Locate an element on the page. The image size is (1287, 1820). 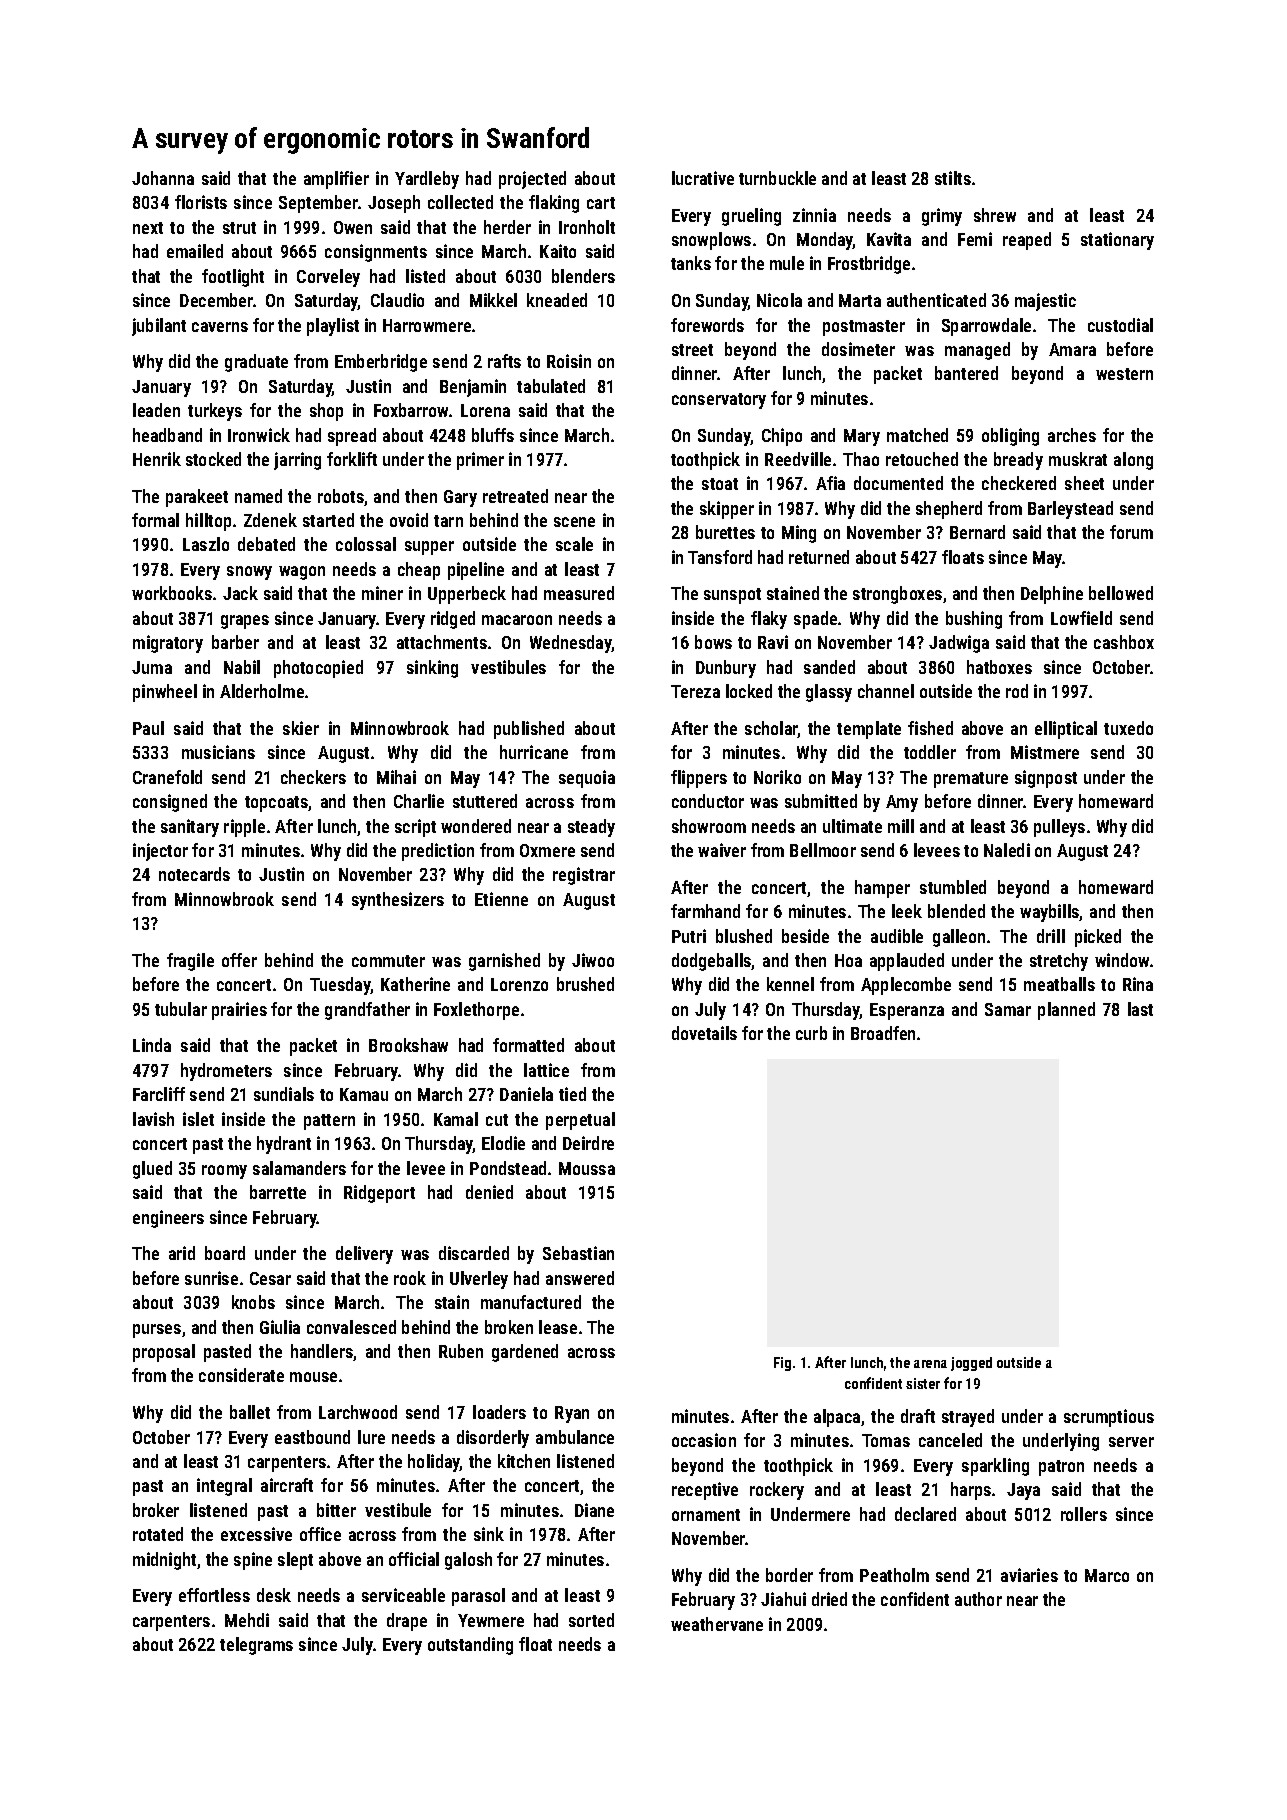
last is located at coordinates (1140, 1009).
